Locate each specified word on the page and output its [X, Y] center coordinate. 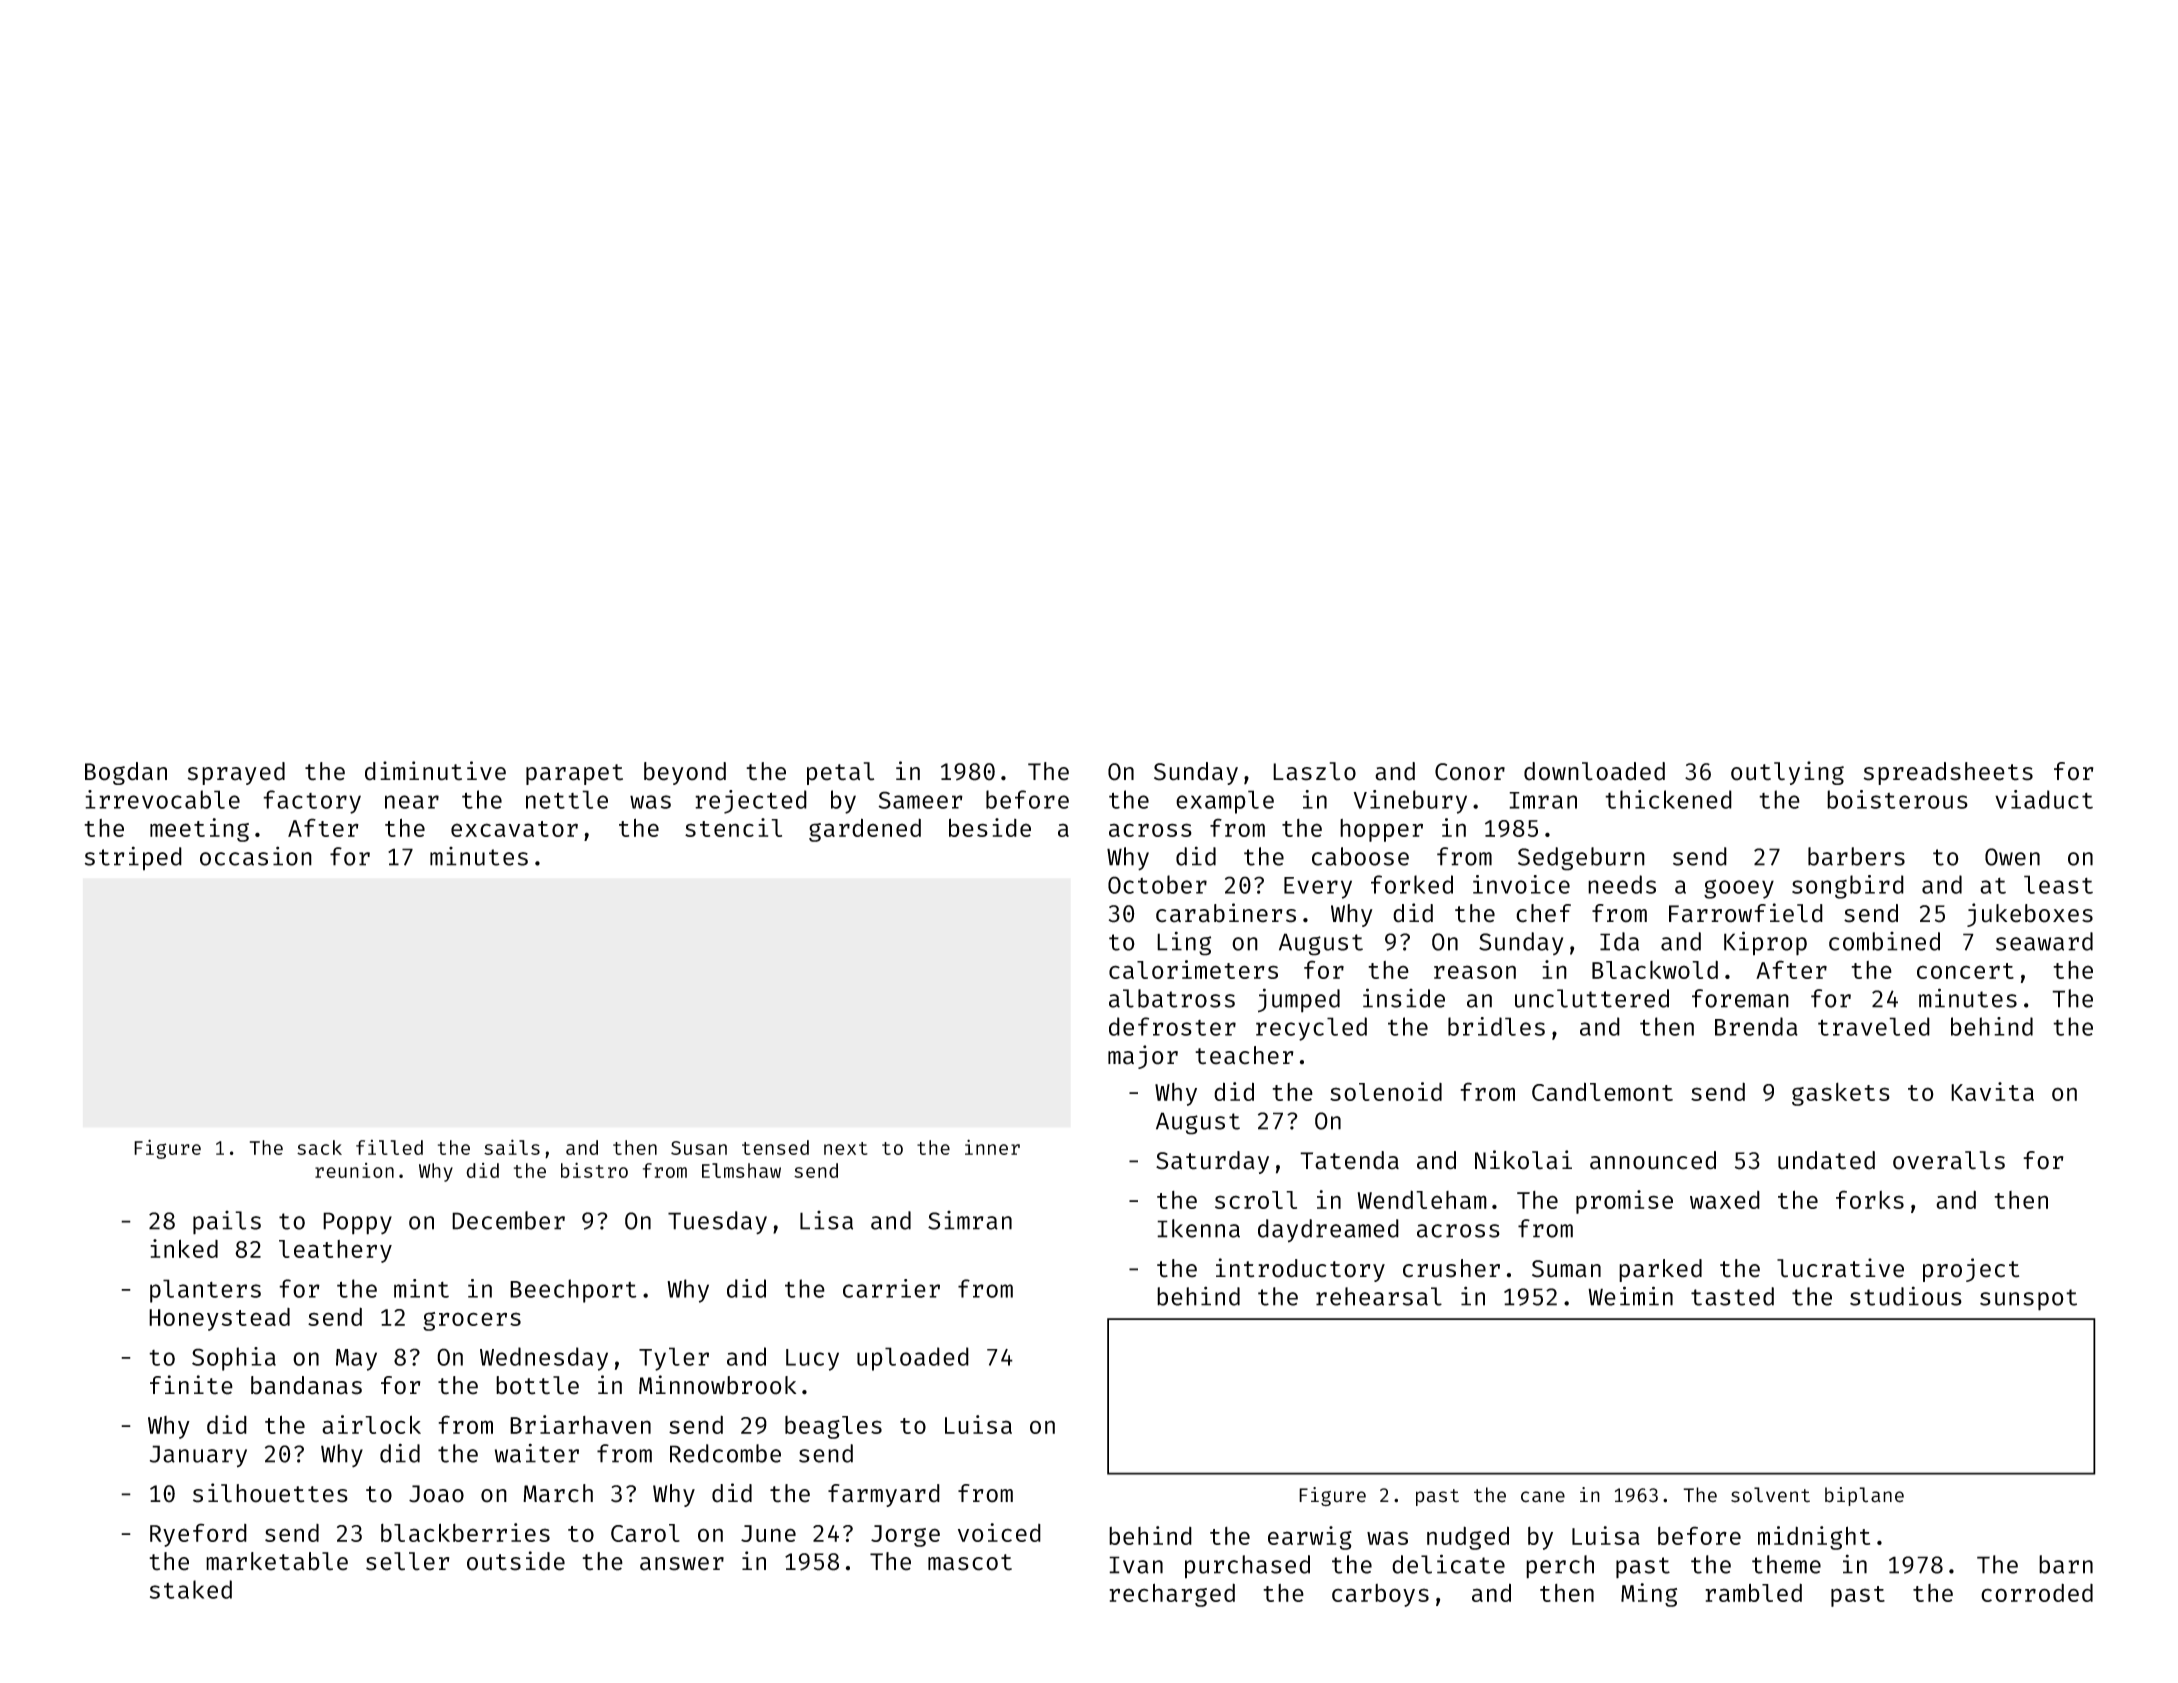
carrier [891, 1288]
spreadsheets [1948, 773]
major [1143, 1057]
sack [319, 1147]
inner [992, 1147]
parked [1660, 1270]
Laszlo [1314, 771]
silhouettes [270, 1493]
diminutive [435, 771]
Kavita [1992, 1091]
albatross [1172, 998]
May [356, 1360]
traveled [1874, 1026]
